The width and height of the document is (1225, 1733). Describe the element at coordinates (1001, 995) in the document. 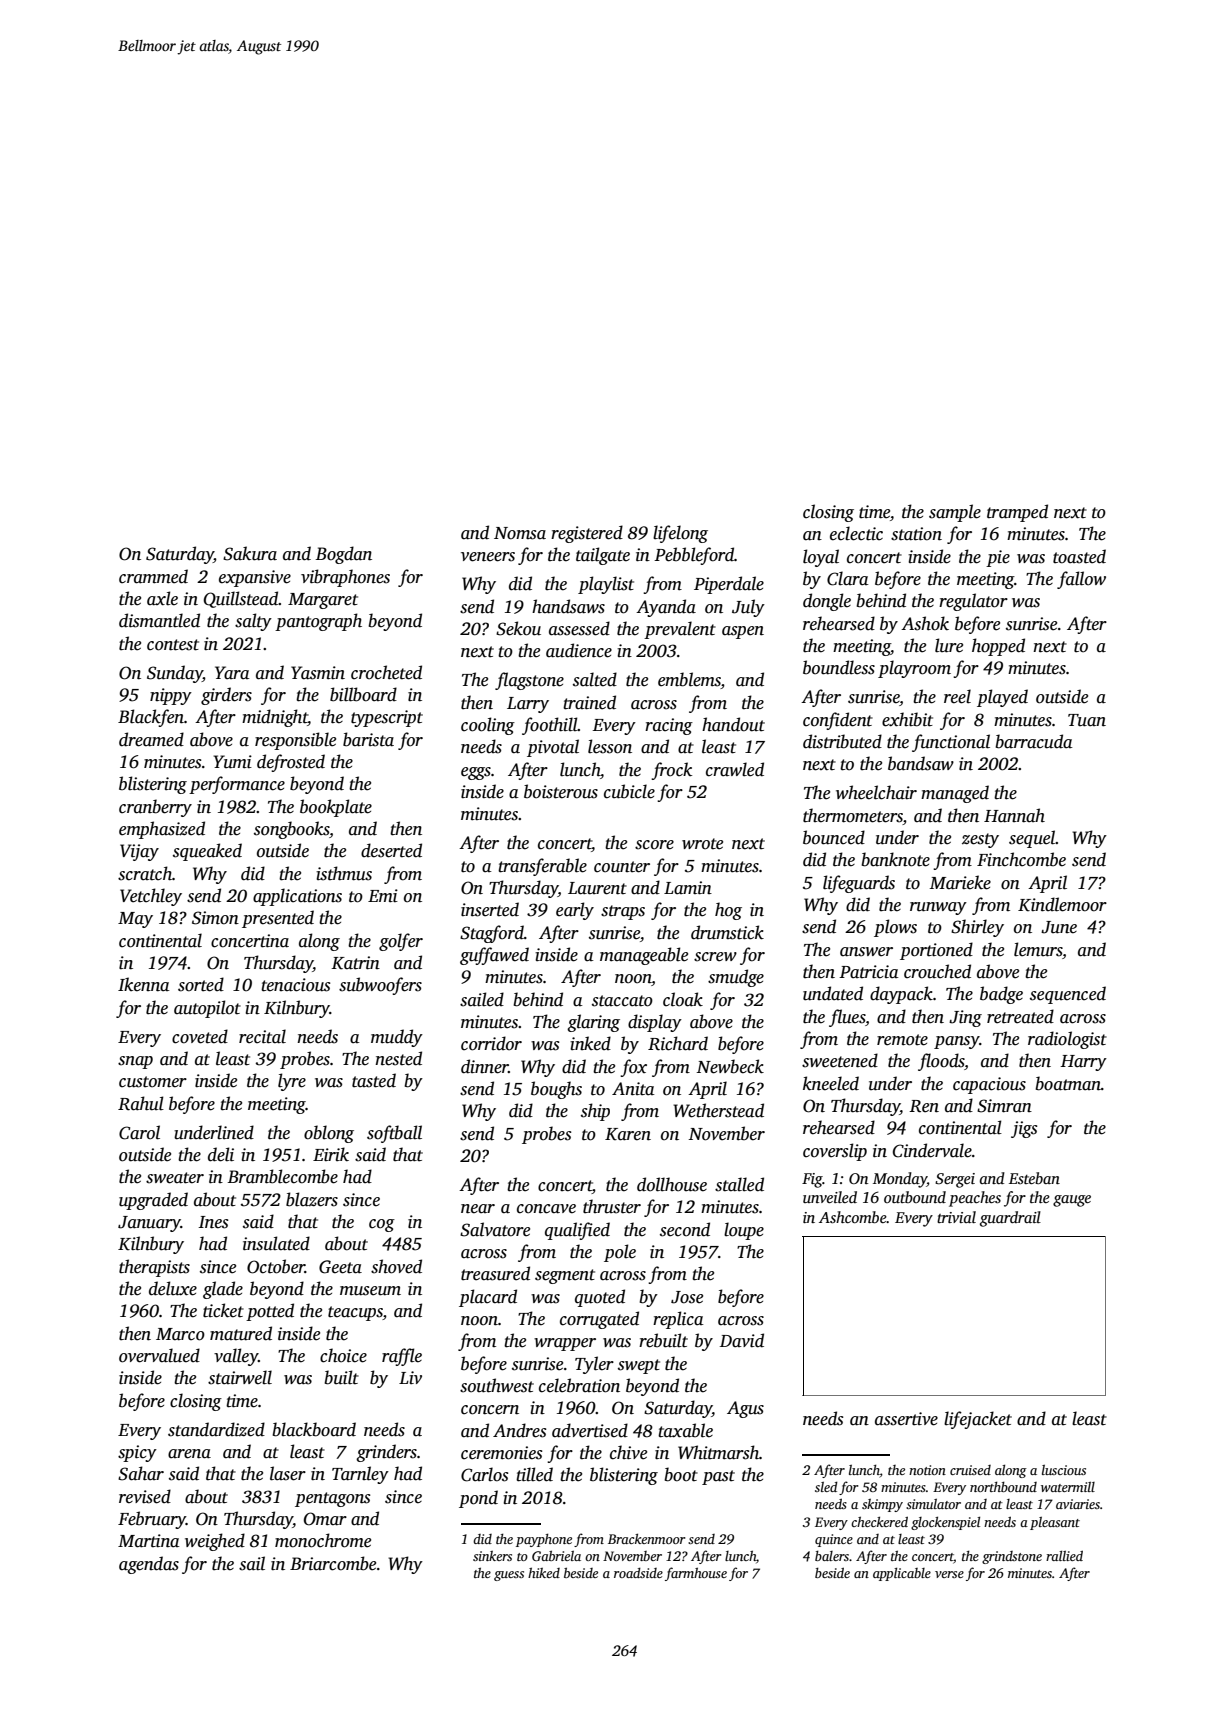

I see `badge` at that location.
